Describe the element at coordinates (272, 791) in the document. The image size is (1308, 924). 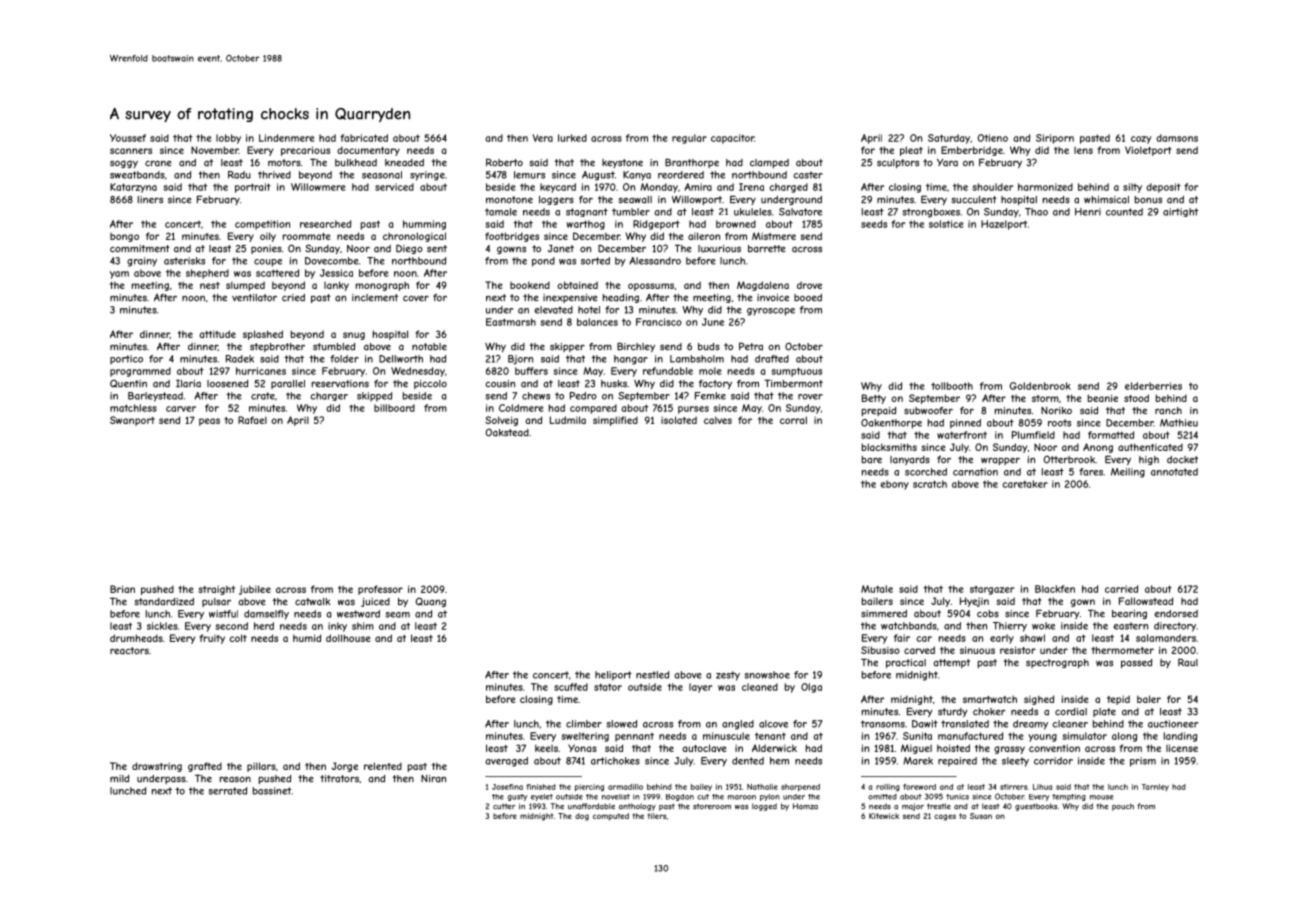
I see `bassinet` at that location.
